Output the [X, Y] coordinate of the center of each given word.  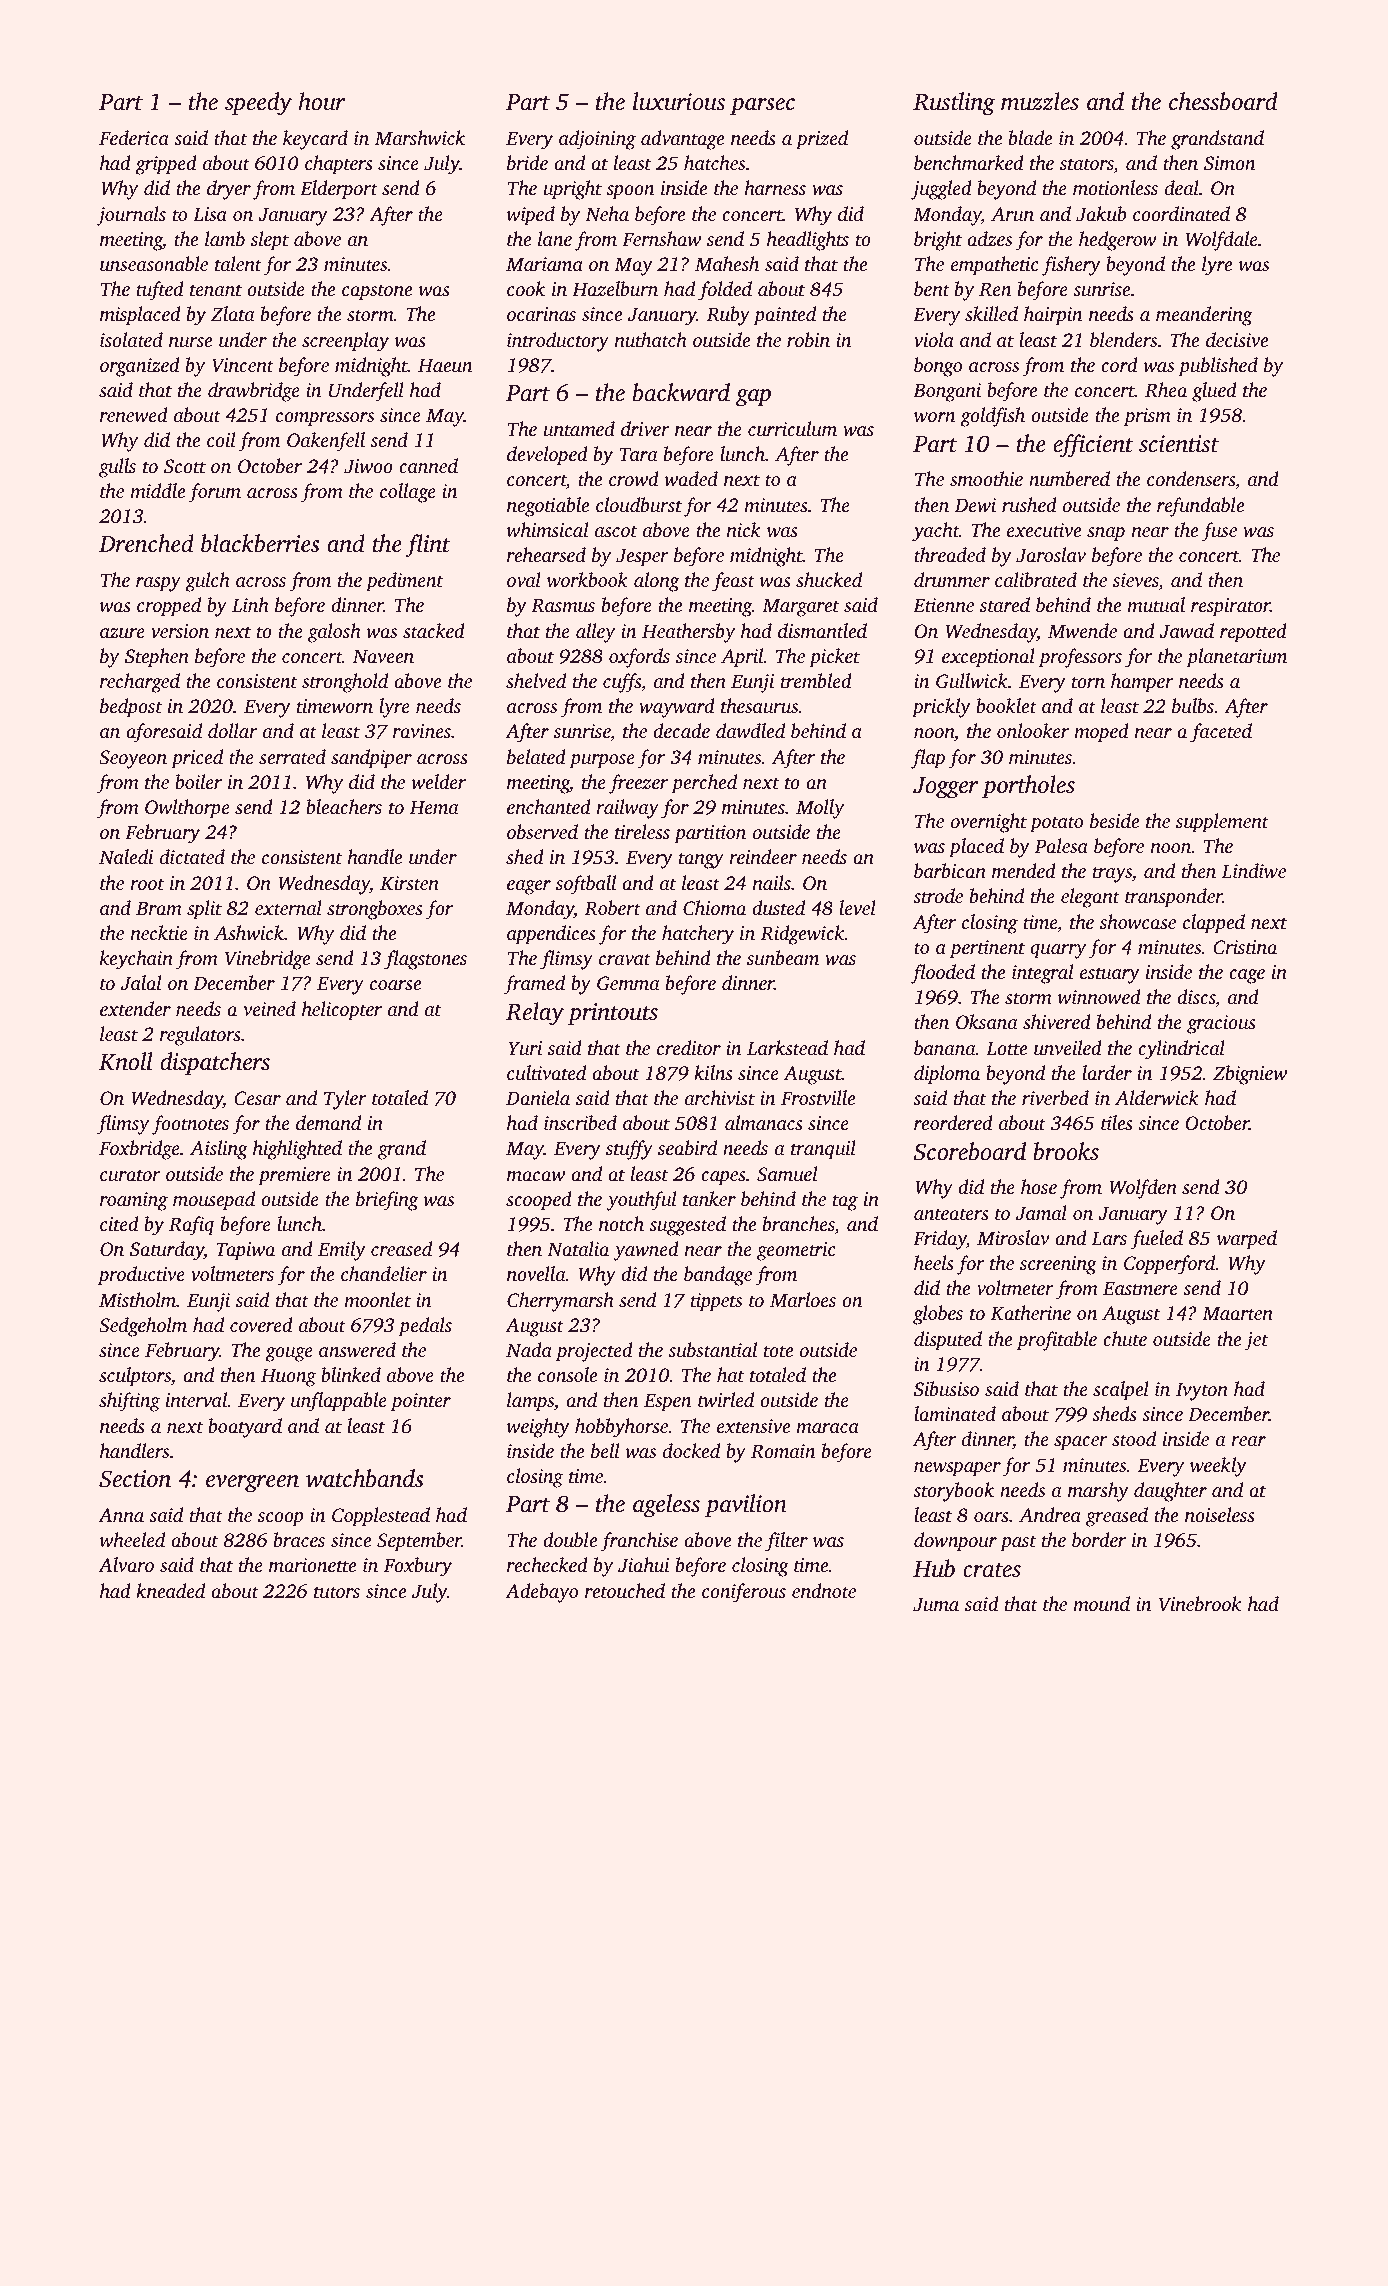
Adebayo [541, 1593]
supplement [1222, 823]
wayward [677, 708]
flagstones [425, 960]
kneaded [170, 1590]
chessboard [1223, 101]
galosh [334, 633]
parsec [762, 106]
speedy [258, 104]
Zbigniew [1250, 1075]
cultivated [546, 1072]
